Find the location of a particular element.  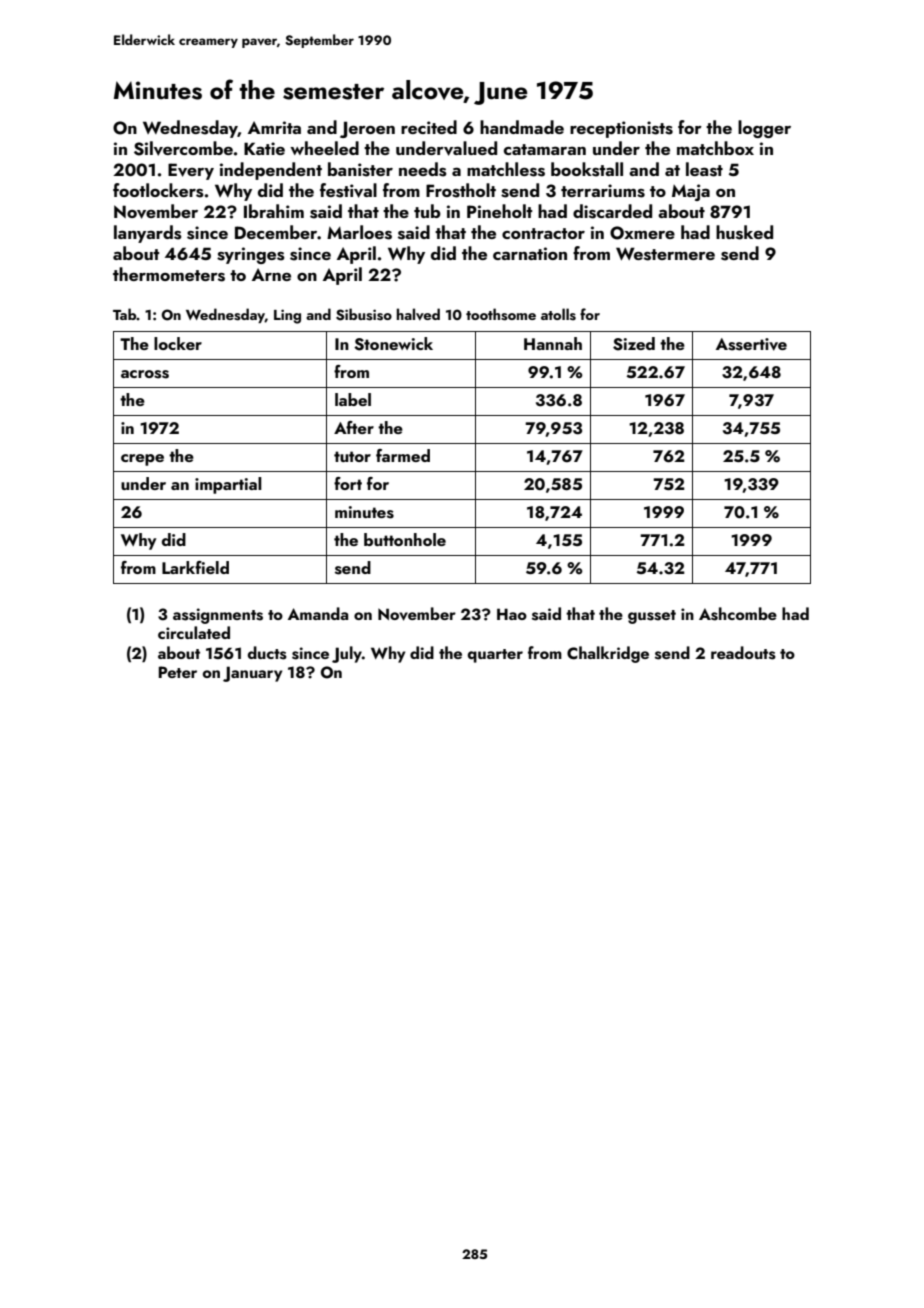

receptionists is located at coordinates (621, 129).
